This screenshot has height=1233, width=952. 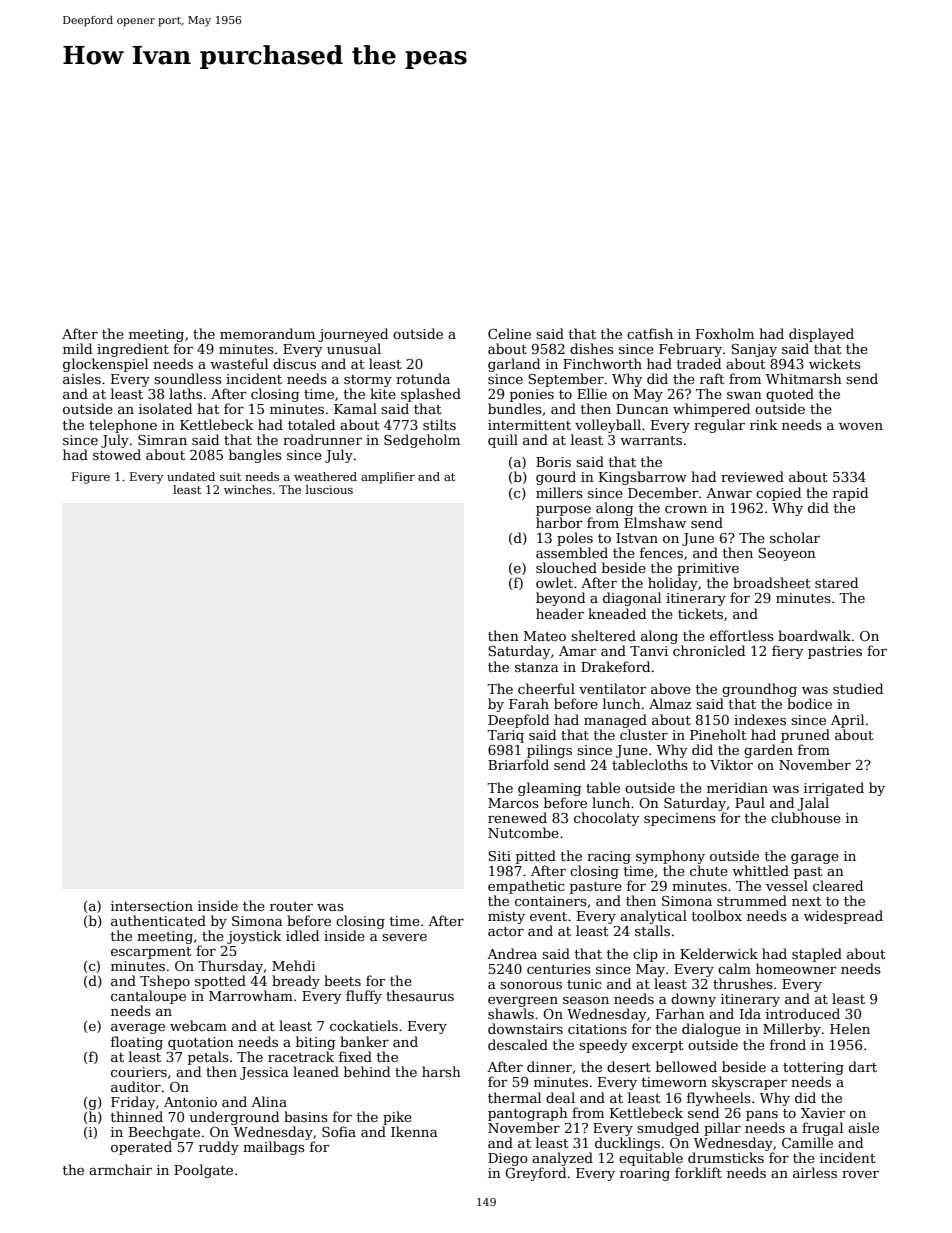 What do you see at coordinates (813, 1068) in the screenshot?
I see `tottering` at bounding box center [813, 1068].
